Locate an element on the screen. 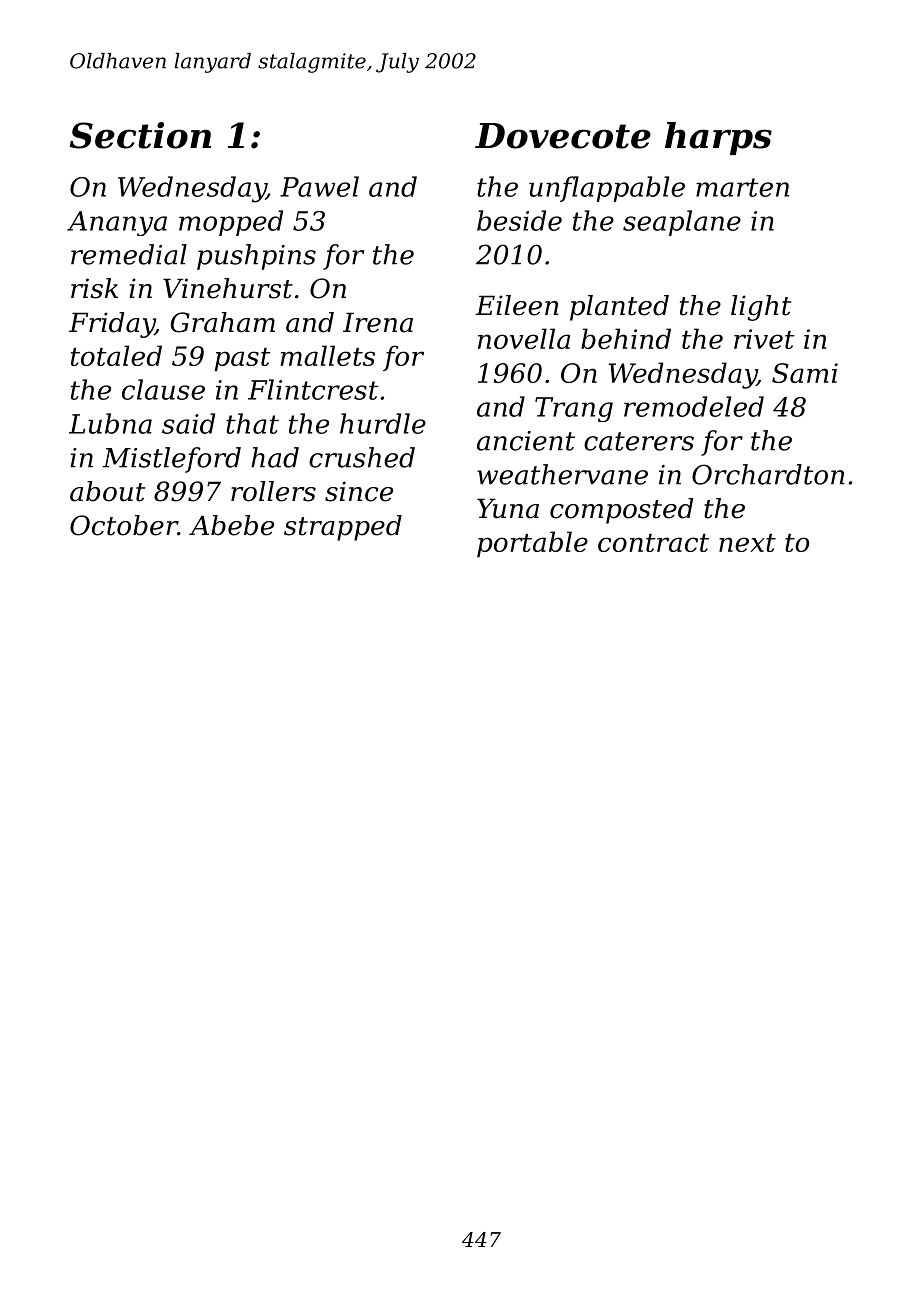 The width and height of the screenshot is (924, 1311). Graham is located at coordinates (223, 322).
